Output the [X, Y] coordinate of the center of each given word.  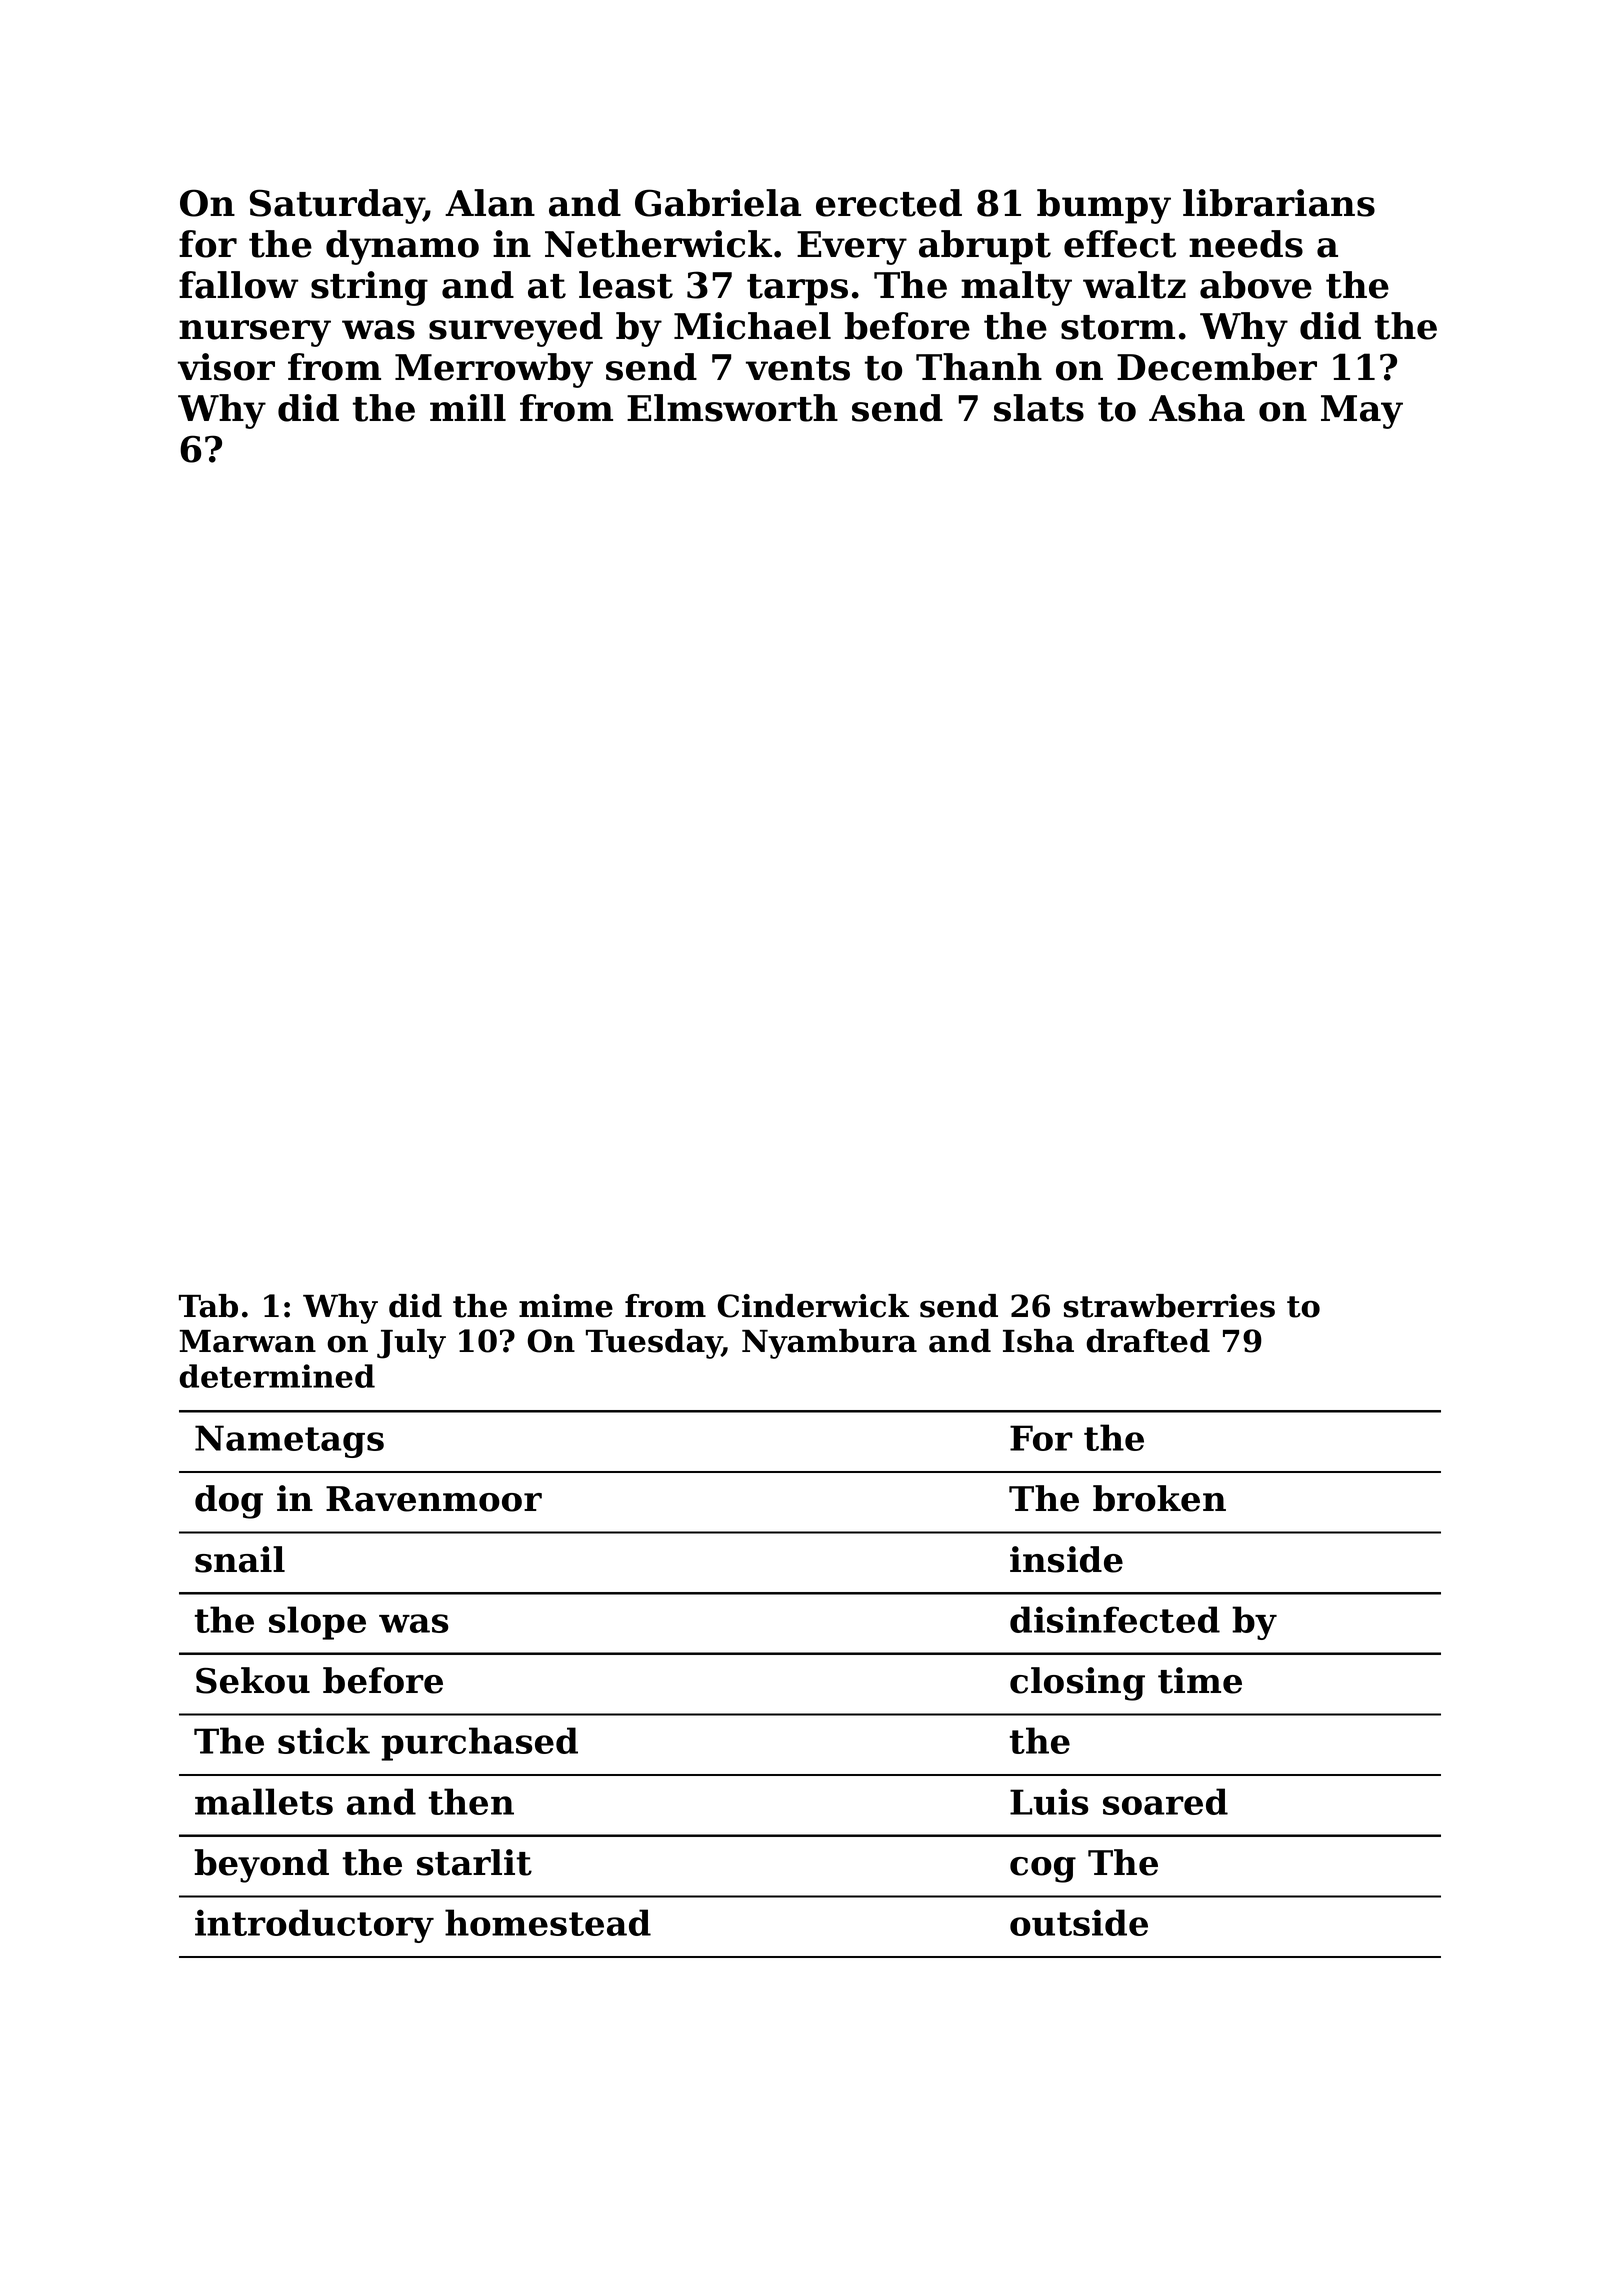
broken [1159, 1498]
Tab [208, 1306]
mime [566, 1306]
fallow [238, 285]
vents [798, 368]
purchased [479, 1744]
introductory [314, 1926]
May [1362, 412]
